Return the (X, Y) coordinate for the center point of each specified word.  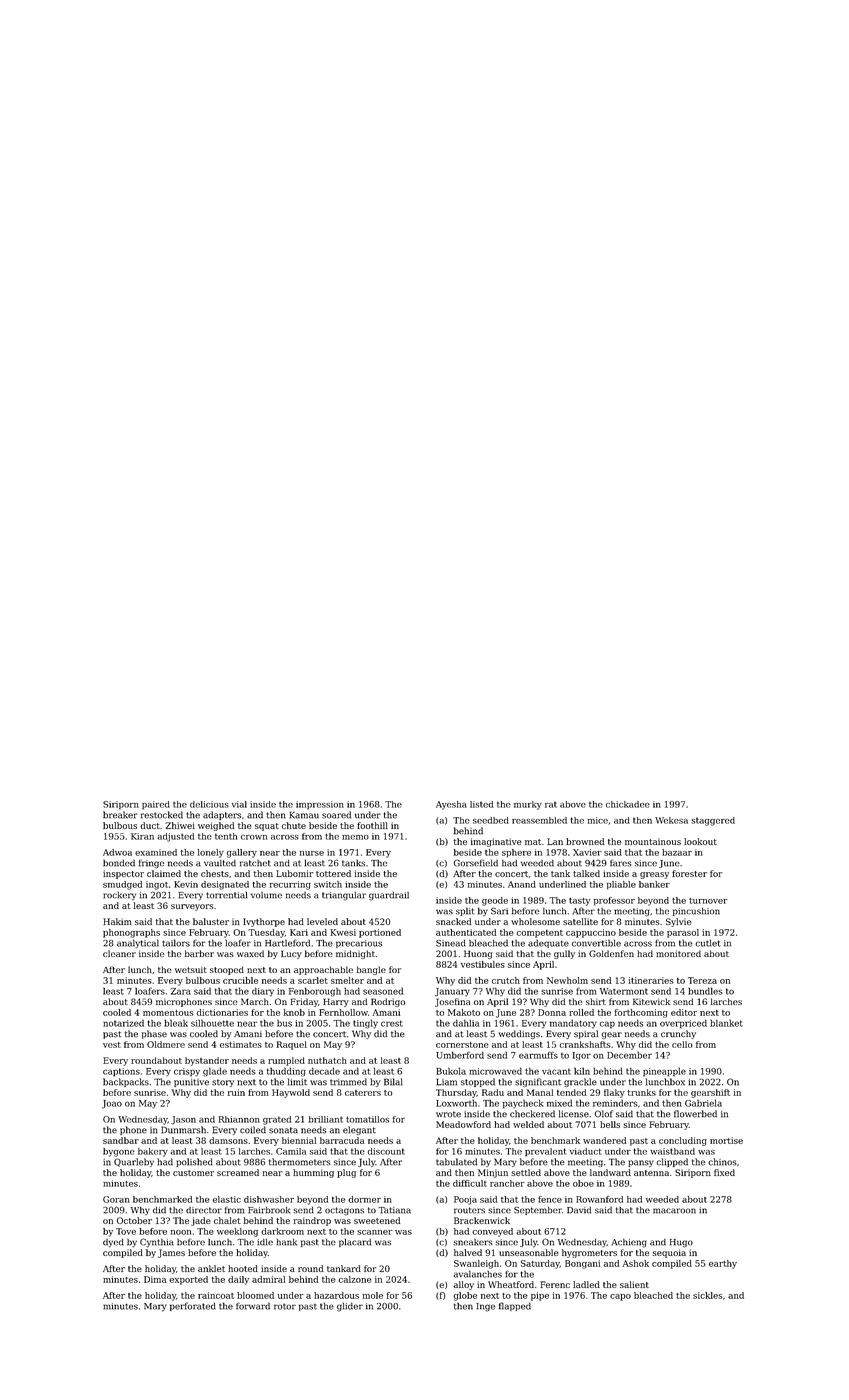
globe (465, 1296)
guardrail (389, 896)
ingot (157, 885)
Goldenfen (611, 953)
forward (253, 1306)
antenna (651, 1173)
